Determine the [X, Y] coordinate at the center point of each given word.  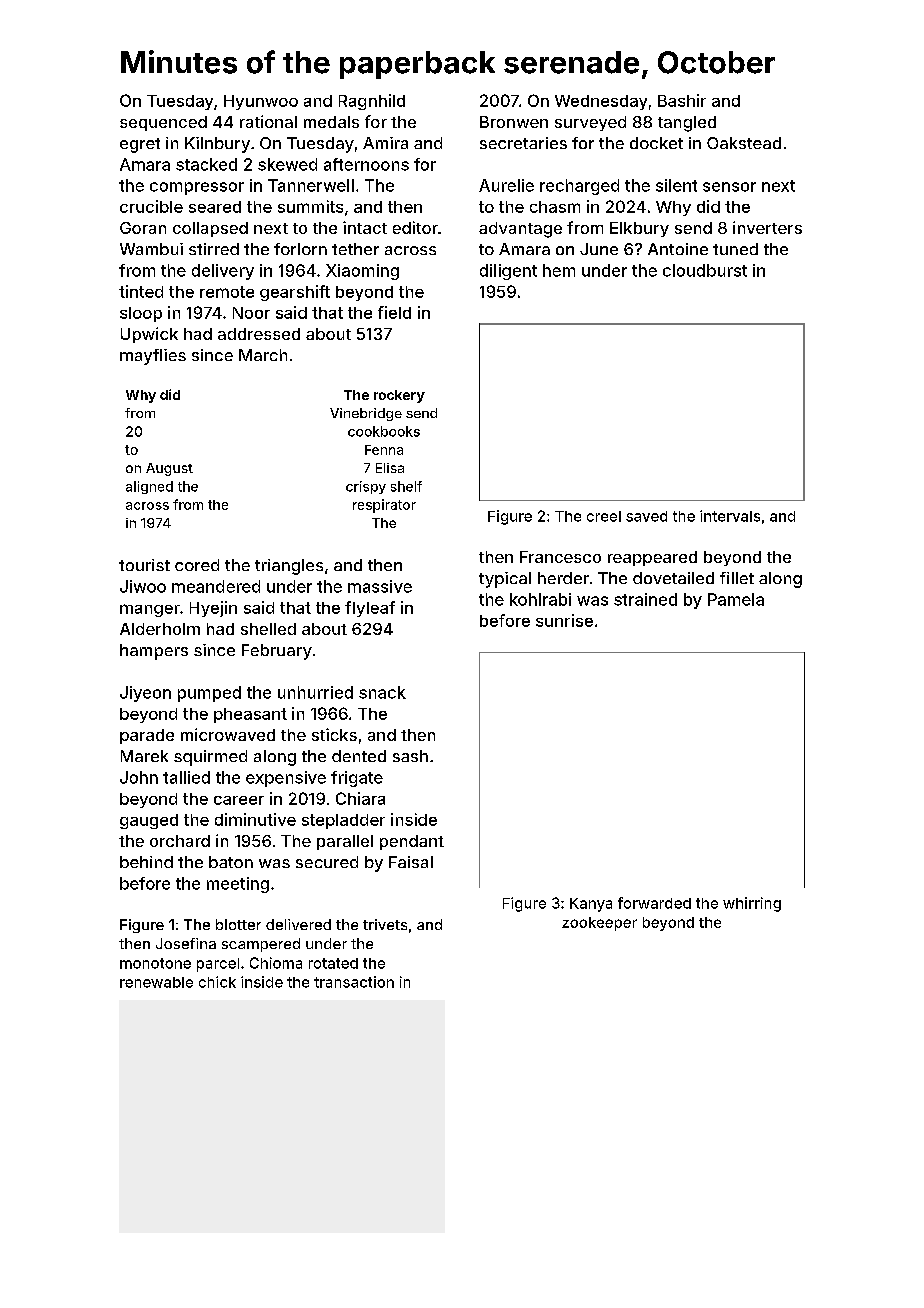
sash [410, 756]
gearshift [295, 293]
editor [415, 227]
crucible [151, 206]
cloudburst [705, 270]
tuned [735, 249]
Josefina [186, 943]
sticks [334, 734]
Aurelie [506, 185]
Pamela [736, 599]
